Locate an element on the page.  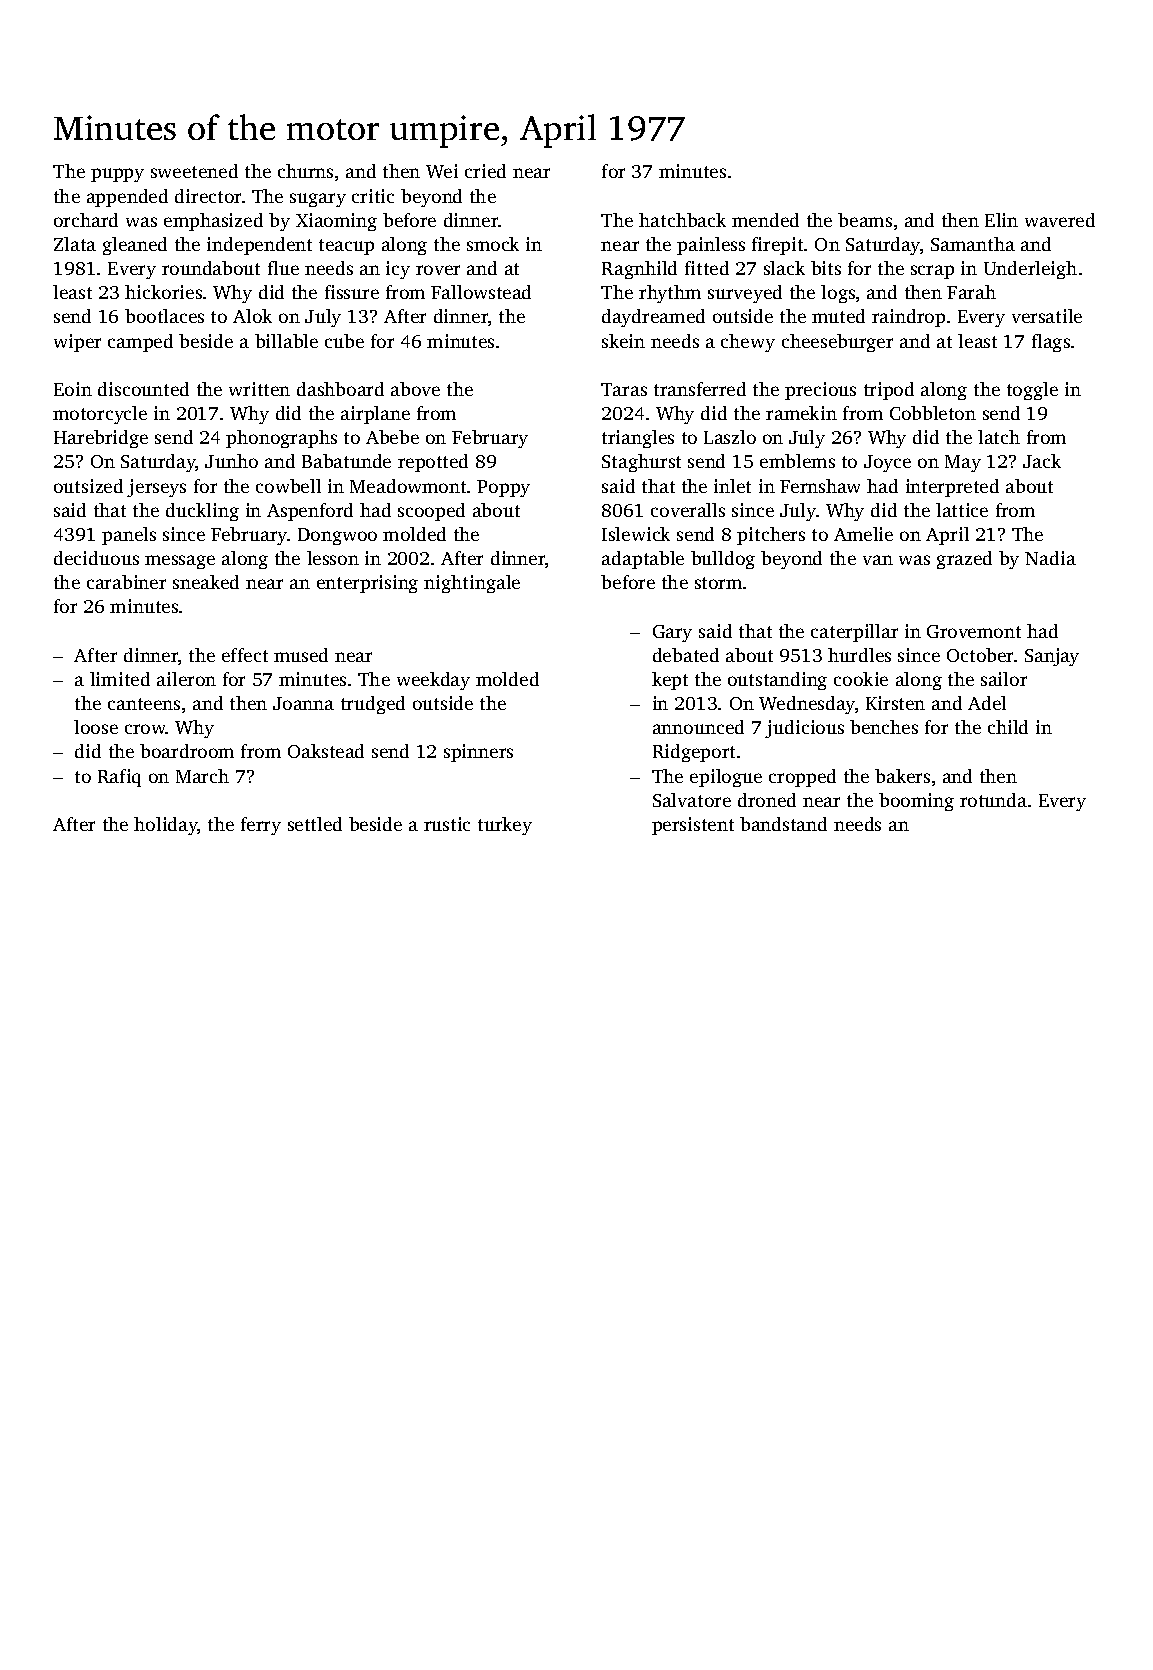
Ridgeport is located at coordinates (694, 753).
